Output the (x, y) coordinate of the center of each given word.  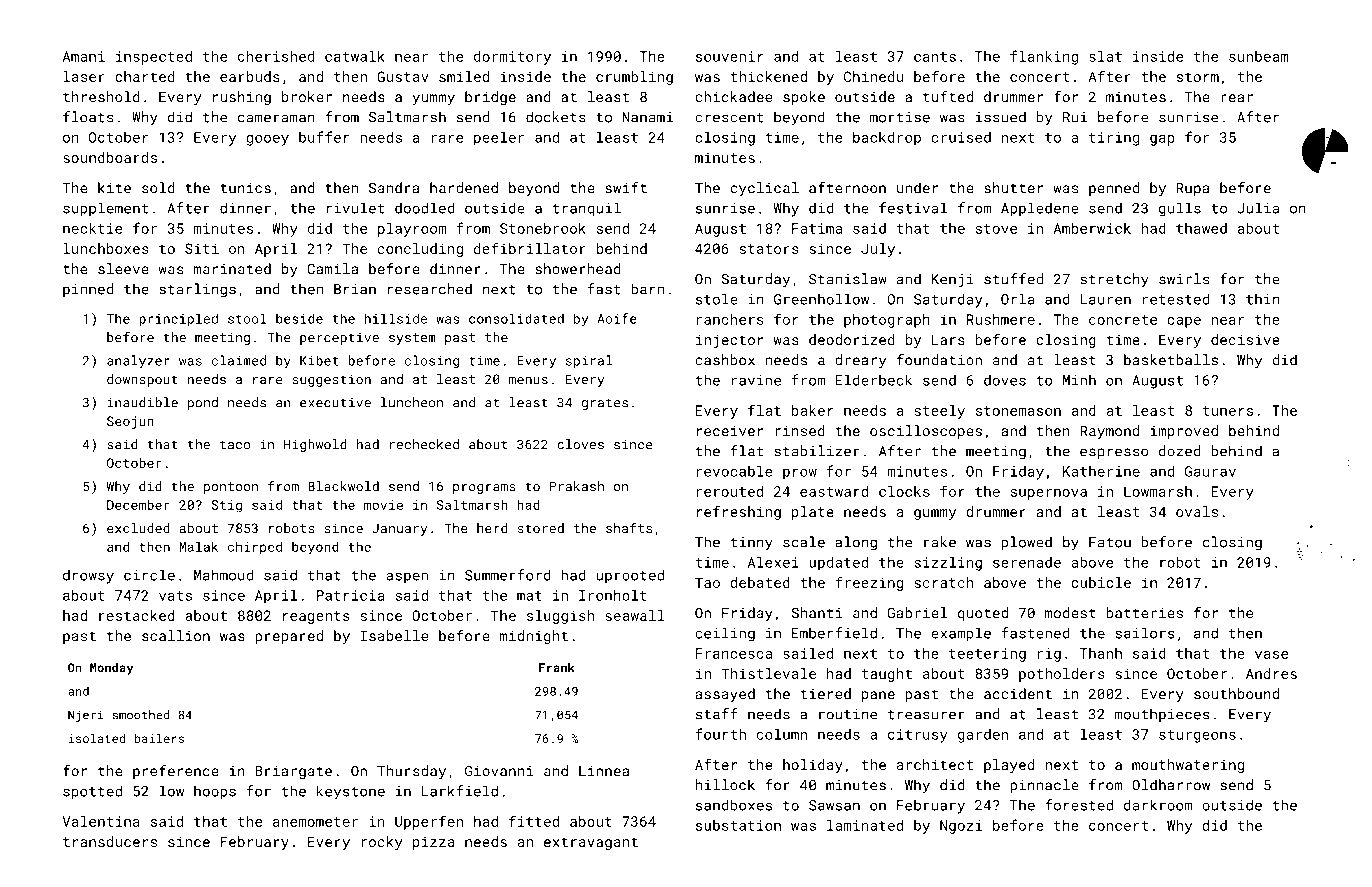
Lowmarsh (1158, 491)
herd (492, 528)
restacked (137, 615)
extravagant (591, 843)
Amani (84, 56)
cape (1184, 322)
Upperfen (429, 822)
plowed (1027, 543)
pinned (88, 290)
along (856, 543)
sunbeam (1259, 56)
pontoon (231, 488)
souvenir (730, 56)
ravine (756, 380)
